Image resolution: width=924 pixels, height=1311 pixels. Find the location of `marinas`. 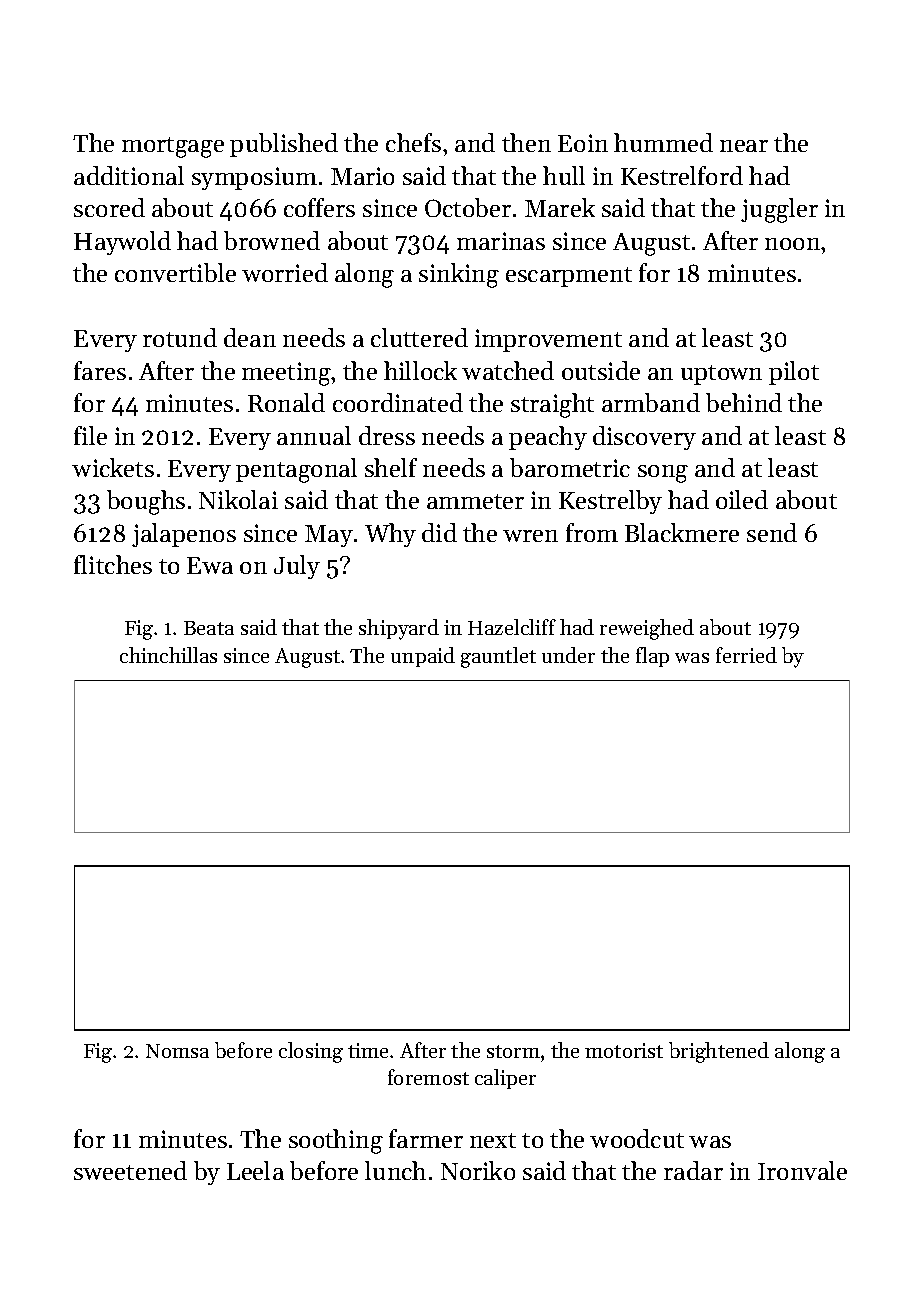

marinas is located at coordinates (501, 241).
